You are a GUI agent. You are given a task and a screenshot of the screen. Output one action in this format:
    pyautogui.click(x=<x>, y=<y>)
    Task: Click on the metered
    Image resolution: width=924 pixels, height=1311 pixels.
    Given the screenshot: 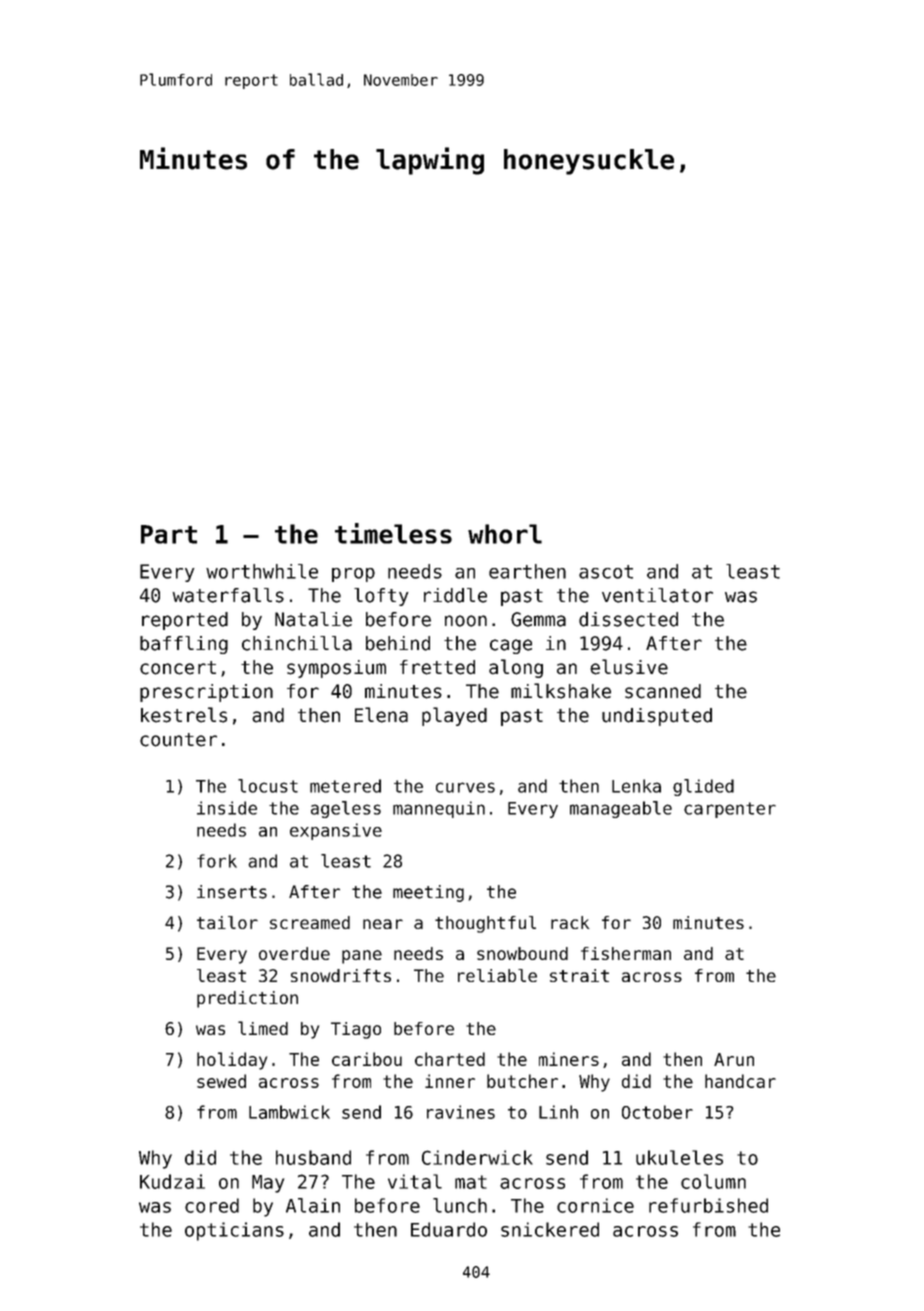 What is the action you would take?
    pyautogui.click(x=345, y=786)
